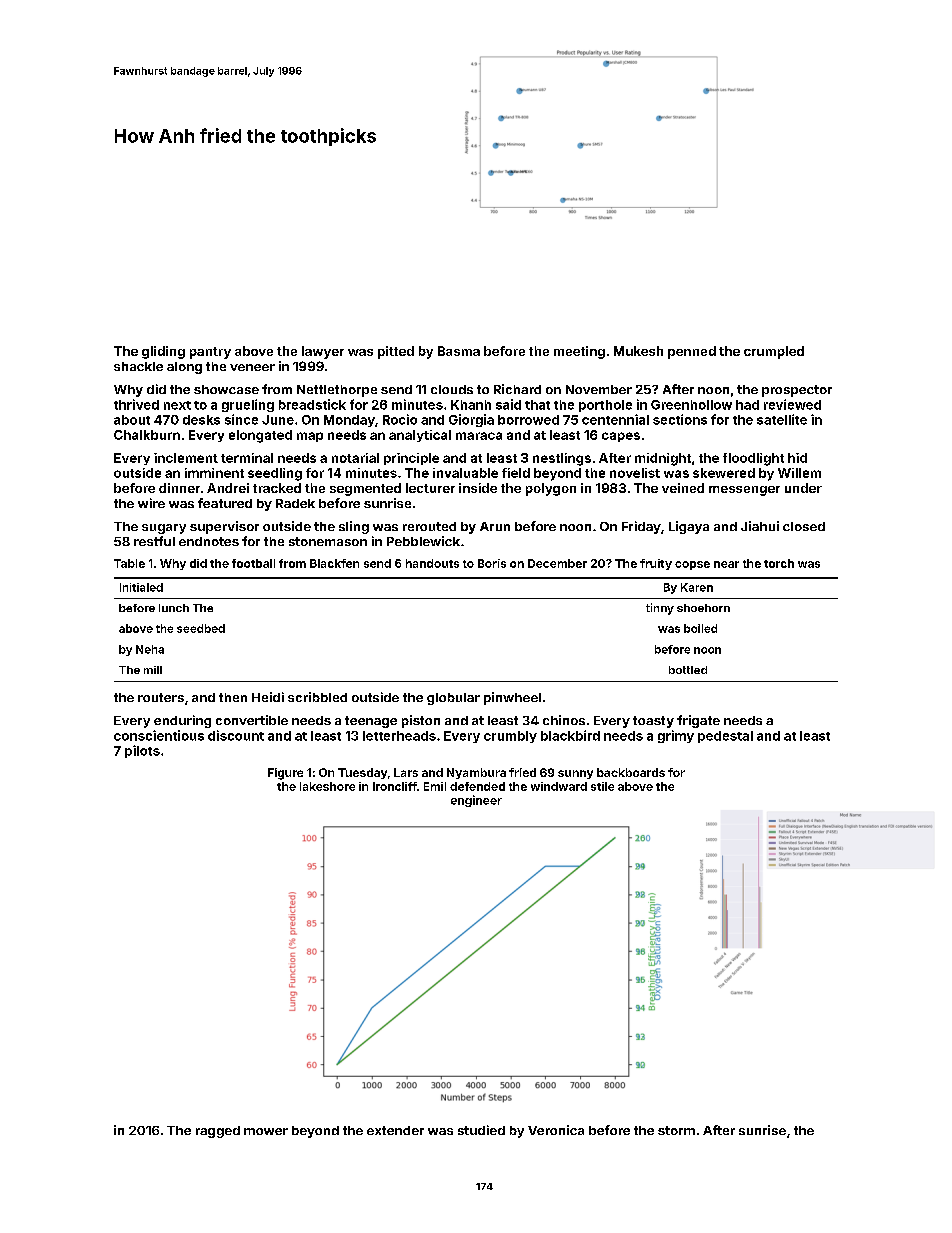 The width and height of the page is (952, 1233). Describe the element at coordinates (481, 1130) in the page. I see `studied` at that location.
